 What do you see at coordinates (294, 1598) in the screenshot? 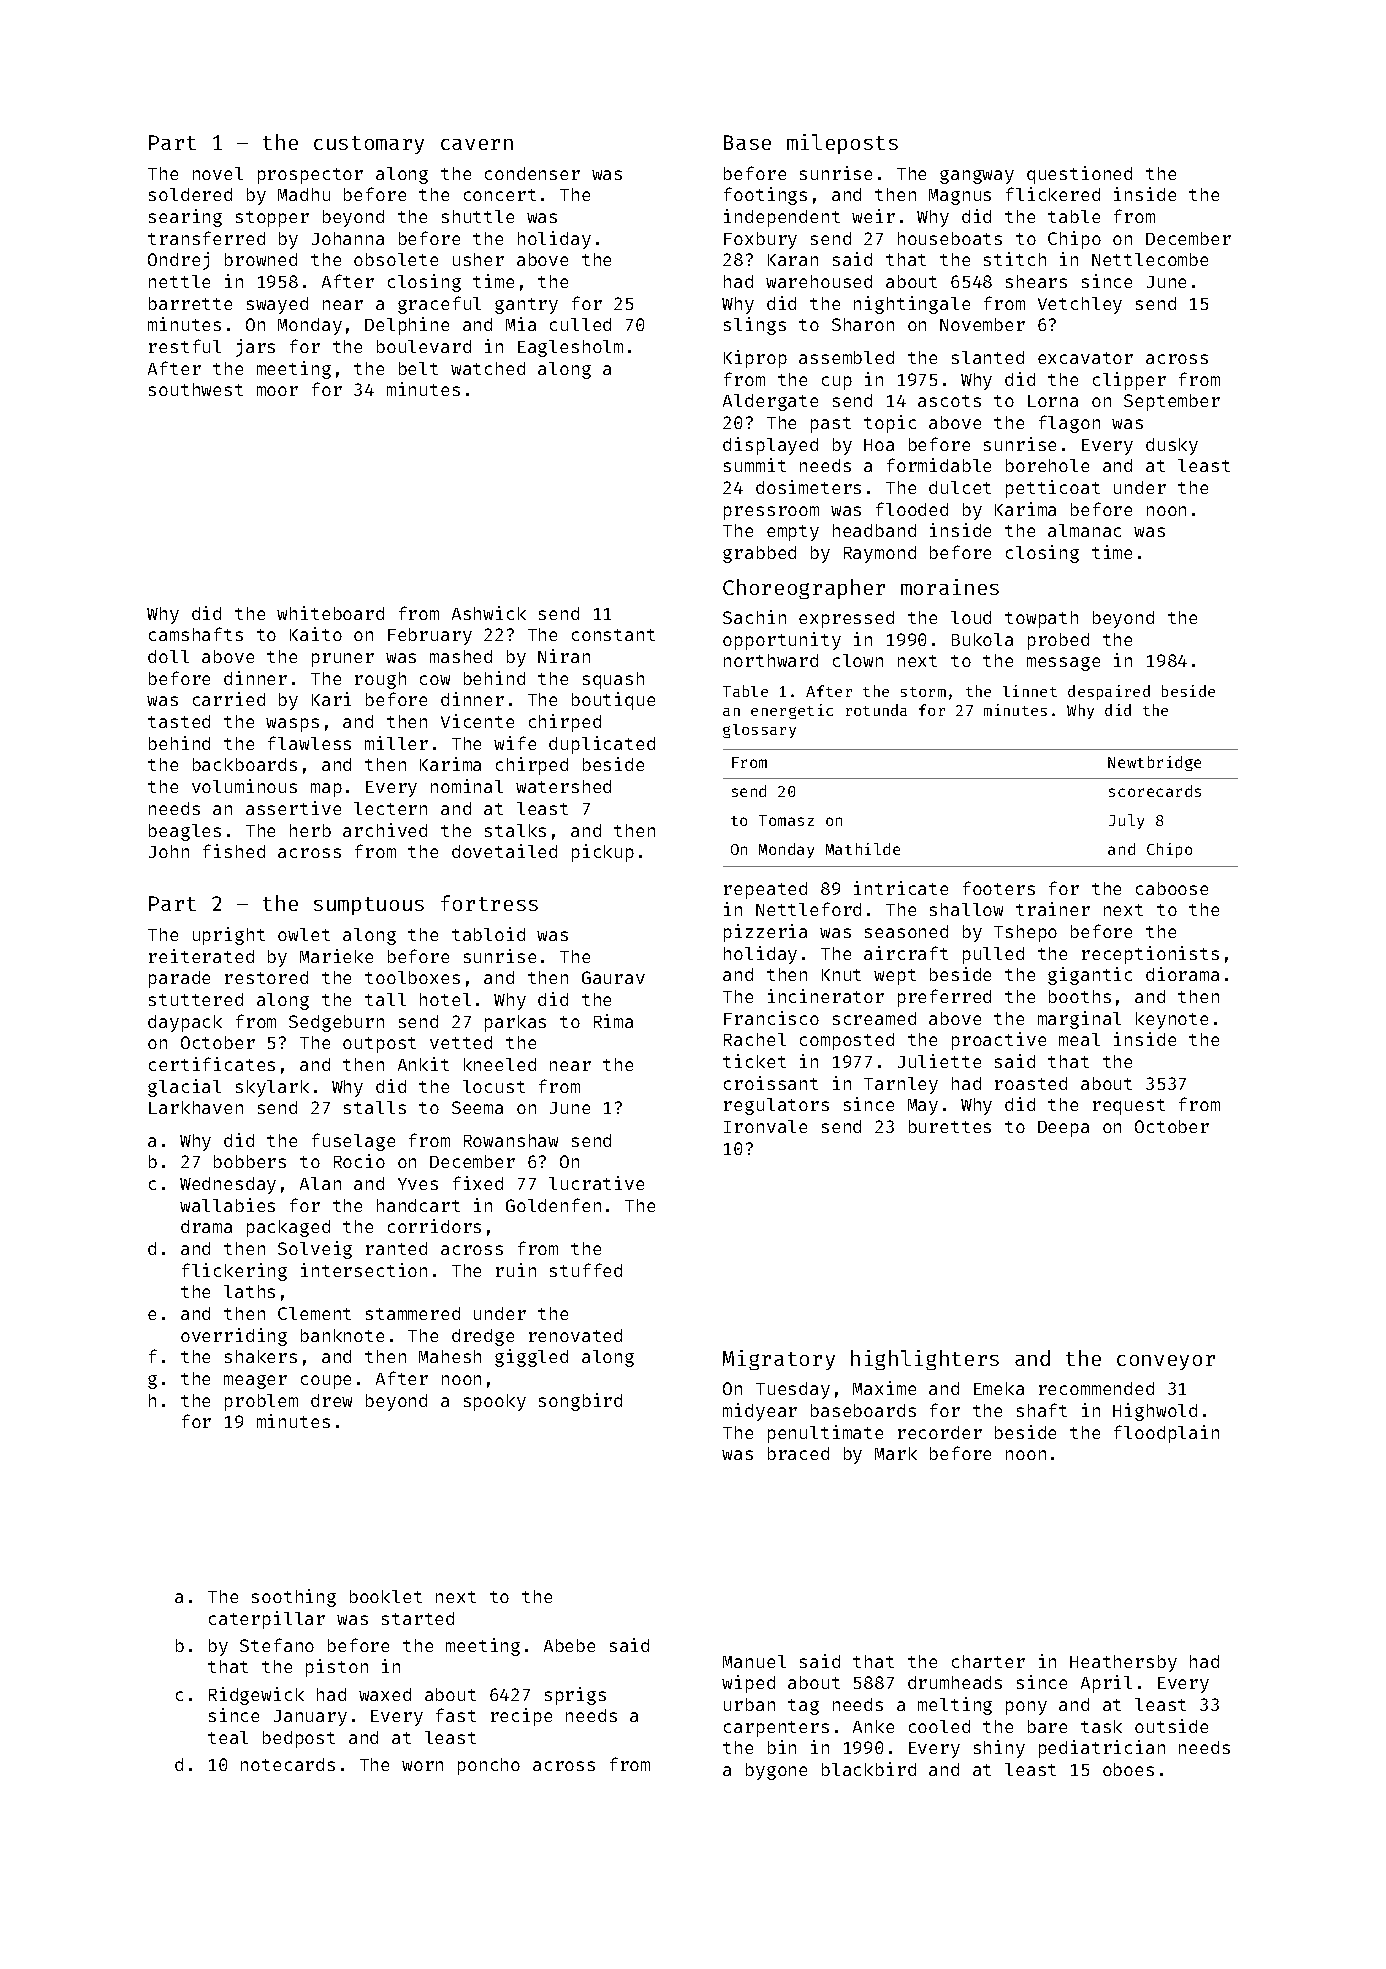
I see `soothing` at bounding box center [294, 1598].
